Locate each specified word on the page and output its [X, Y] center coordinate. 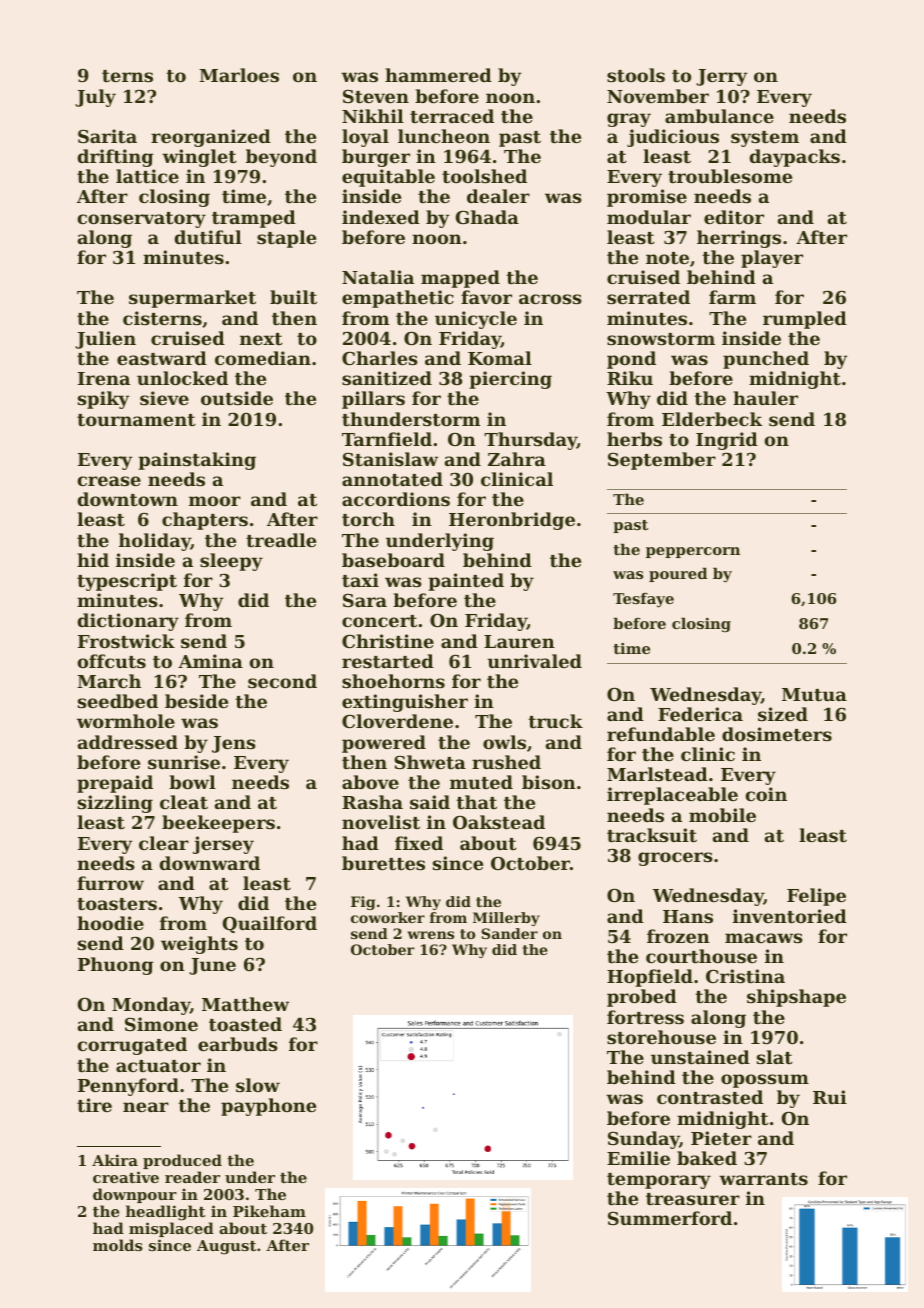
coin [766, 794]
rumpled [805, 320]
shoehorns [393, 681]
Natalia [378, 277]
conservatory [141, 220]
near [146, 1107]
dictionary [128, 622]
